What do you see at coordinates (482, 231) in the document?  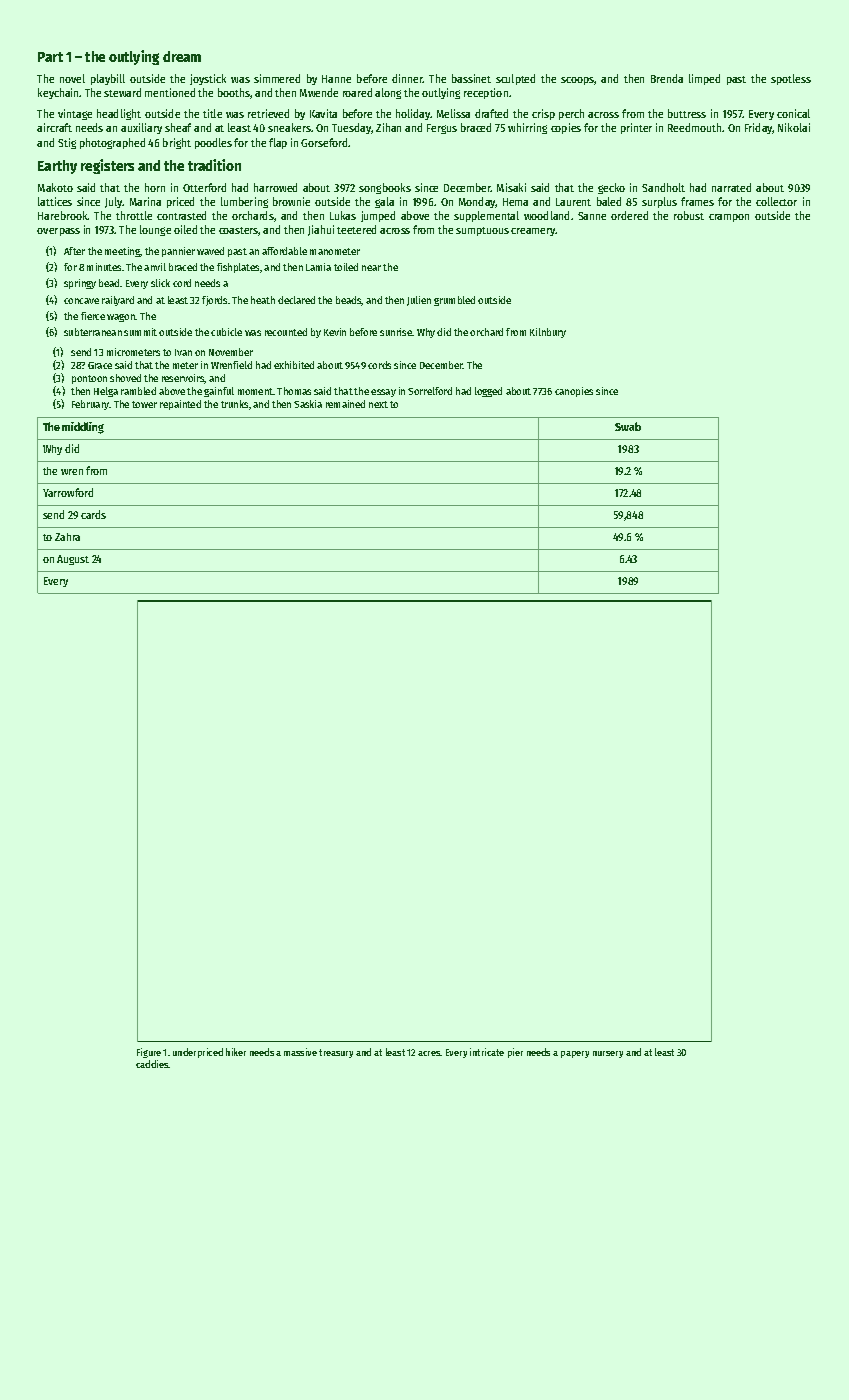 I see `sumptuous` at bounding box center [482, 231].
